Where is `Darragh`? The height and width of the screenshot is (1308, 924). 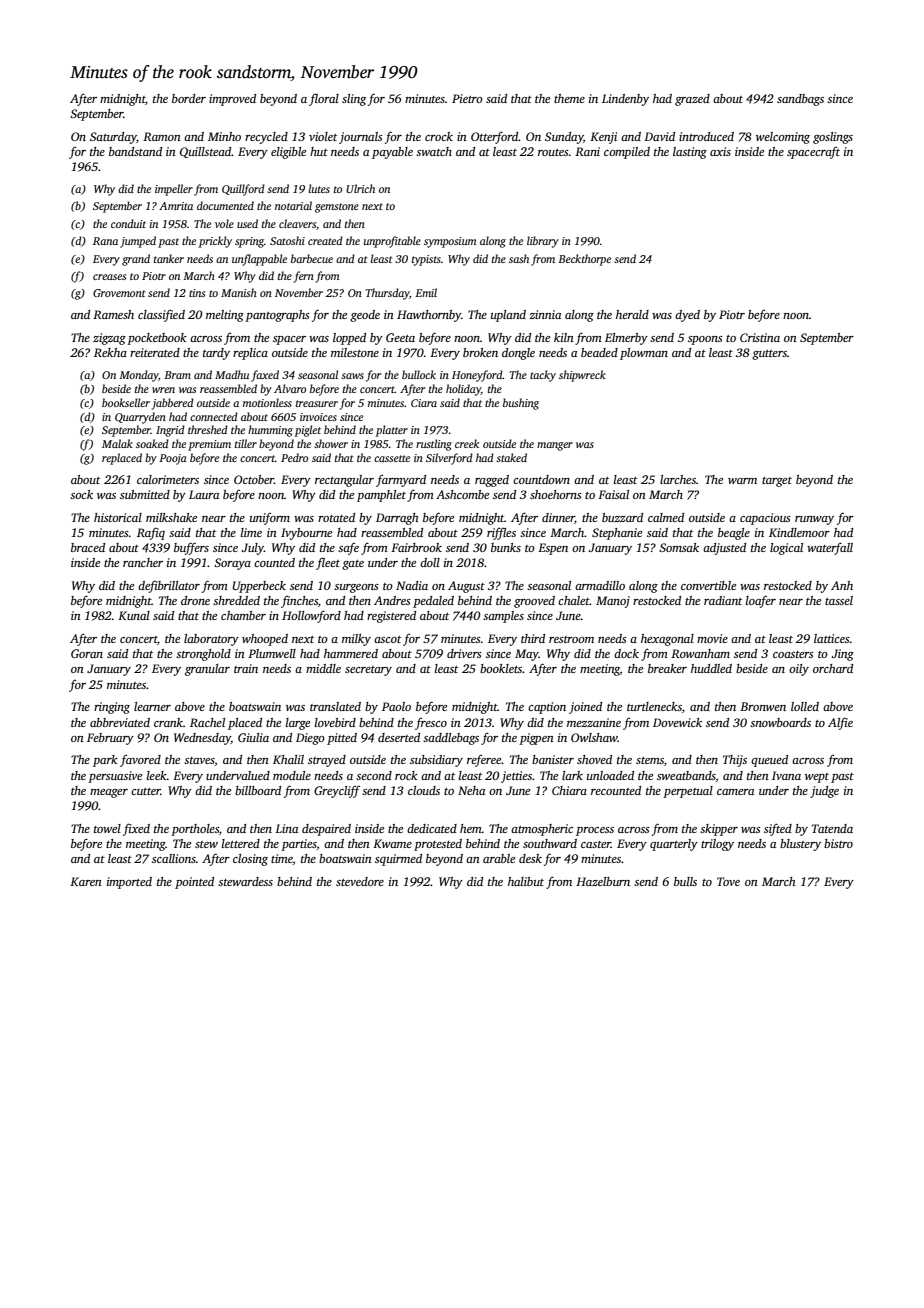
Darragh is located at coordinates (397, 519).
